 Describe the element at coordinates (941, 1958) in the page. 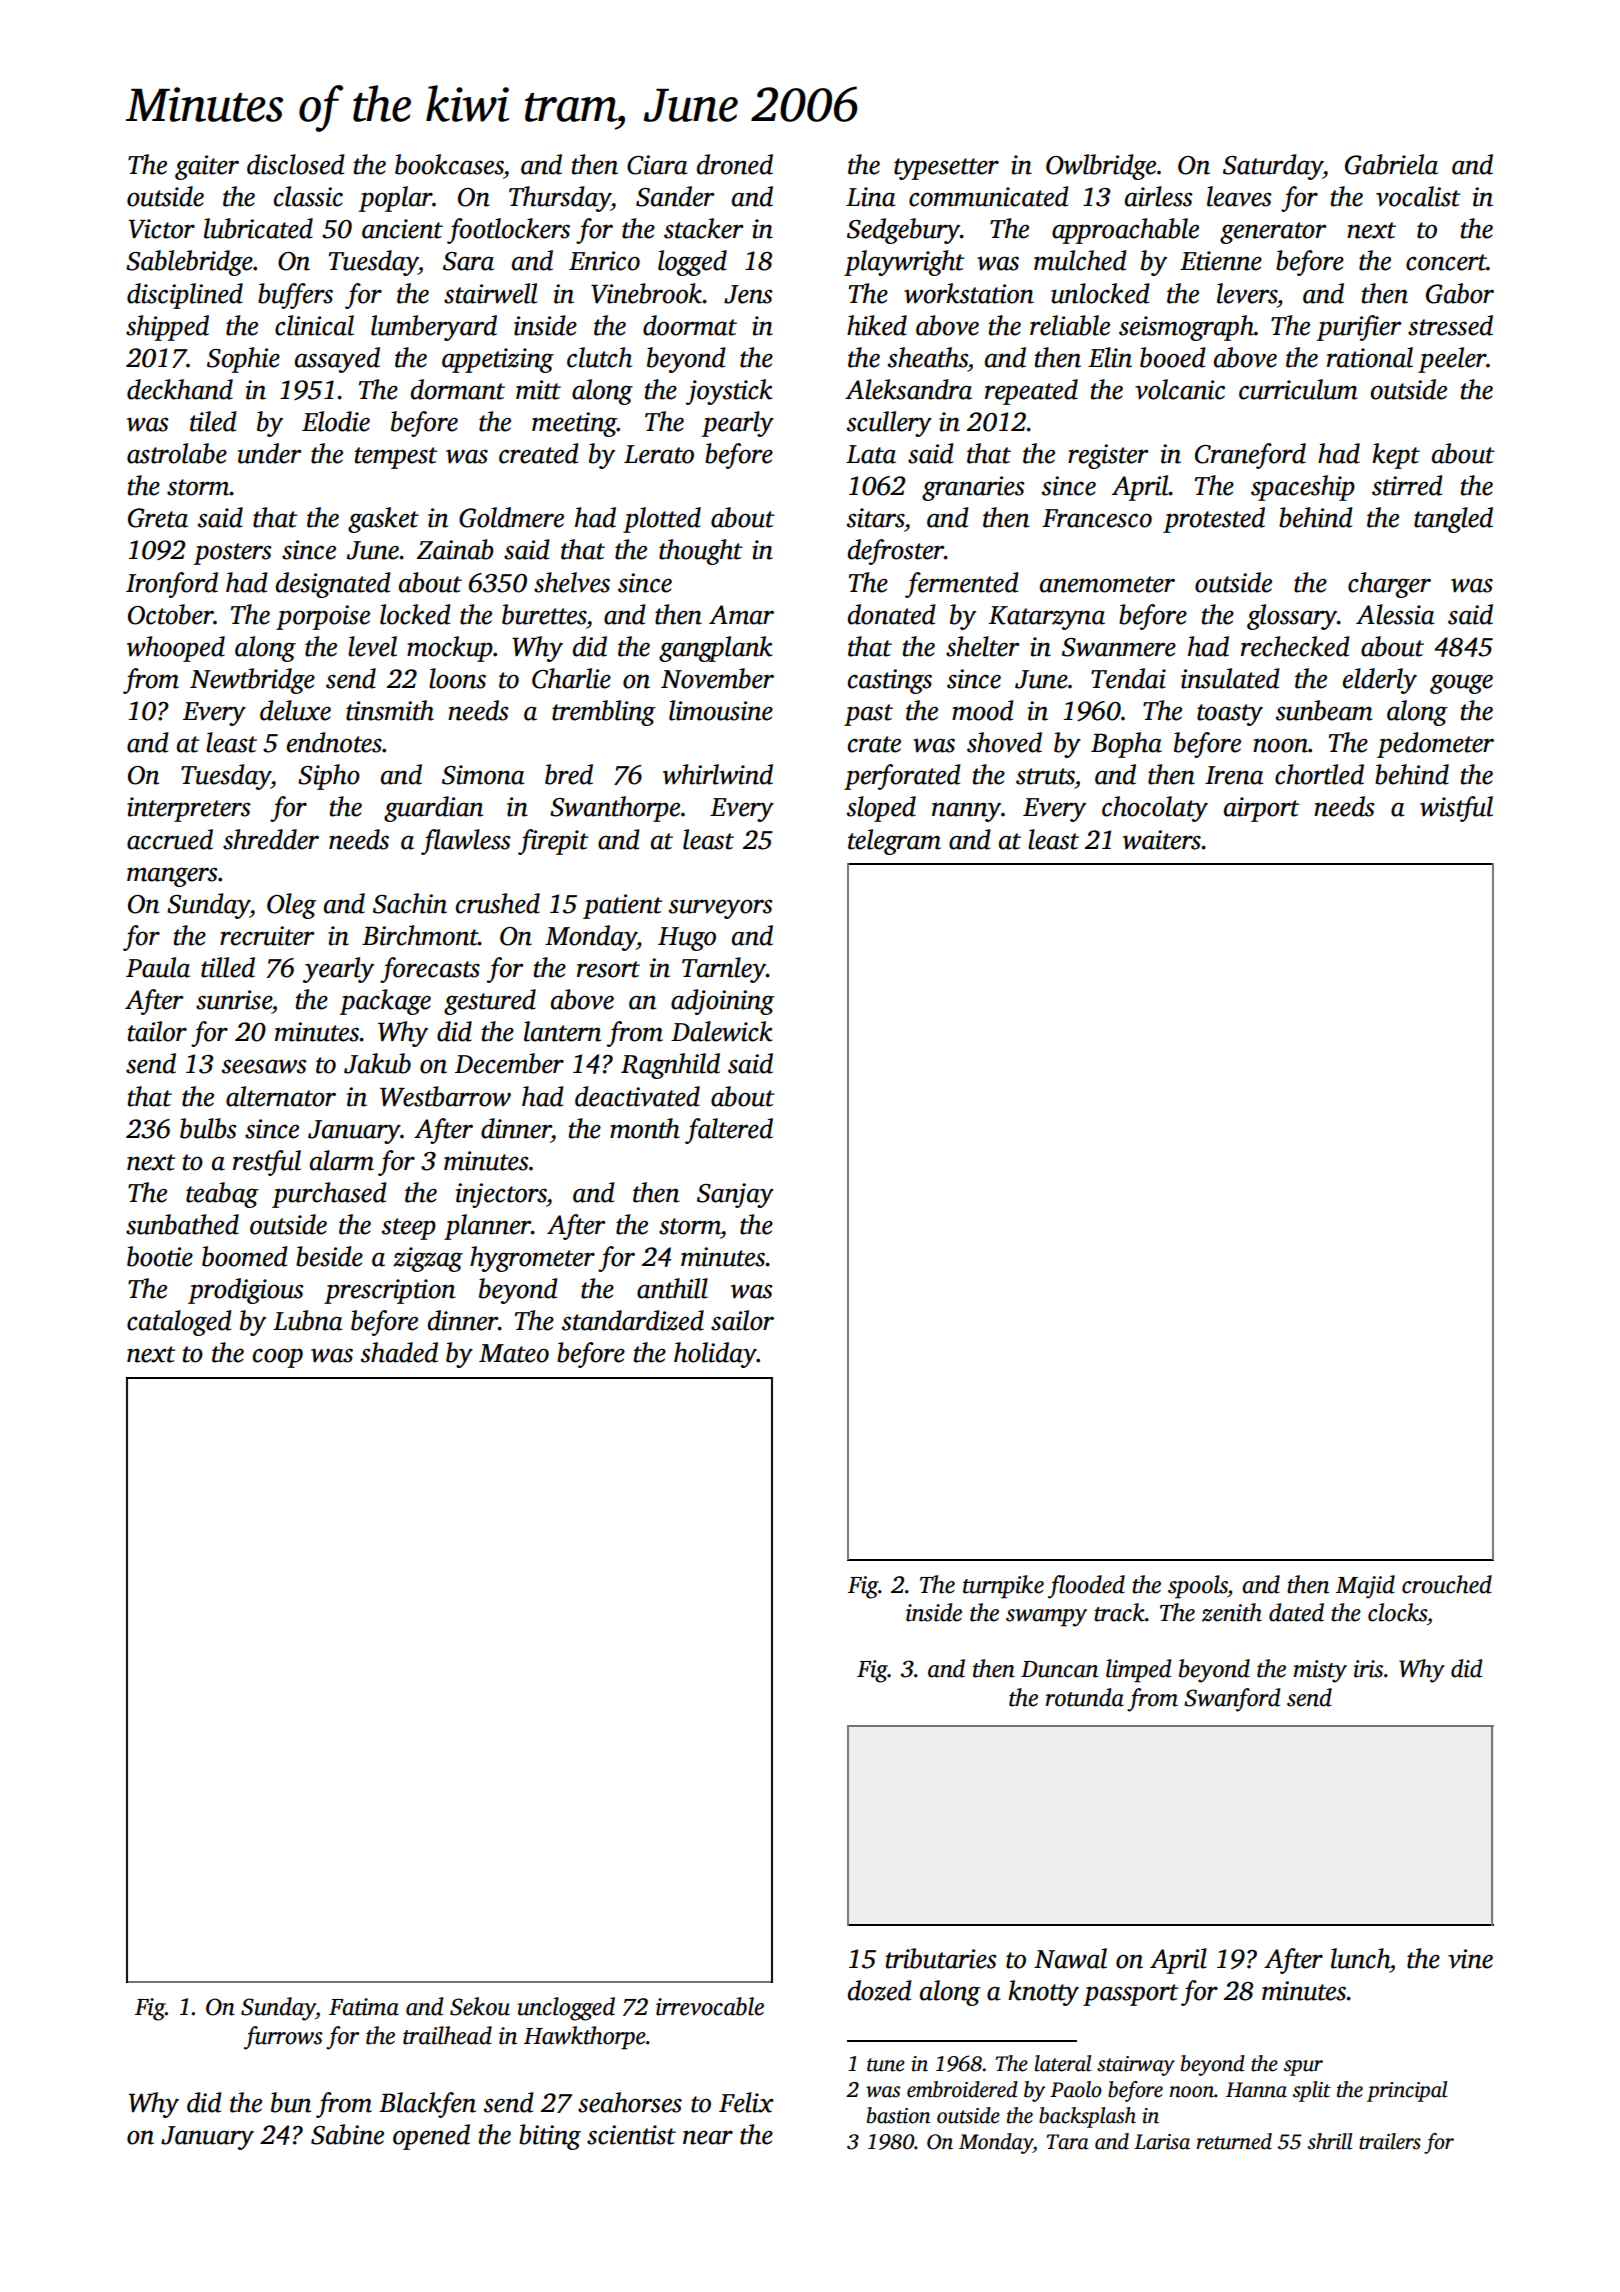

I see `tributaries` at that location.
